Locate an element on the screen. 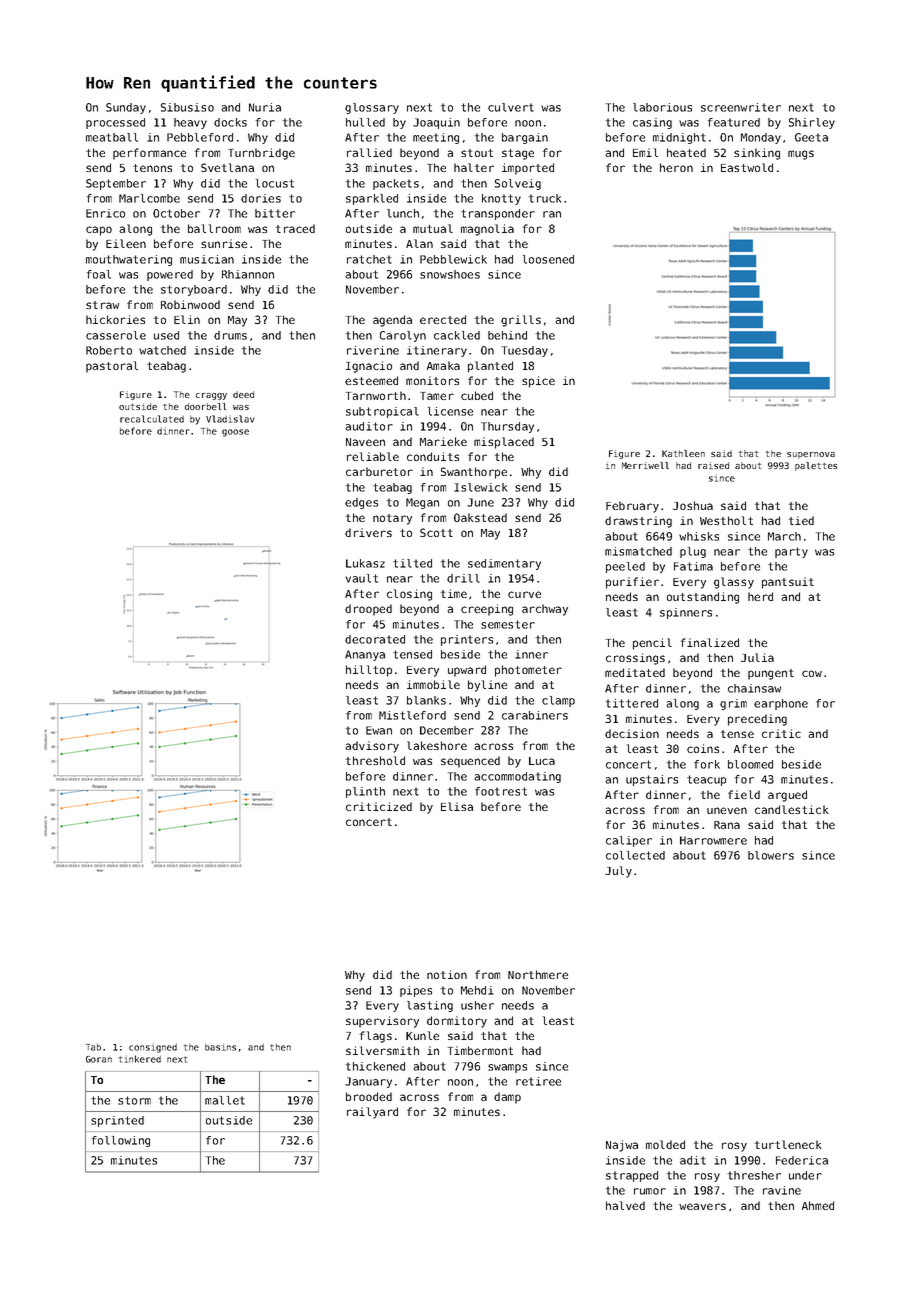  Elisa is located at coordinates (457, 806).
